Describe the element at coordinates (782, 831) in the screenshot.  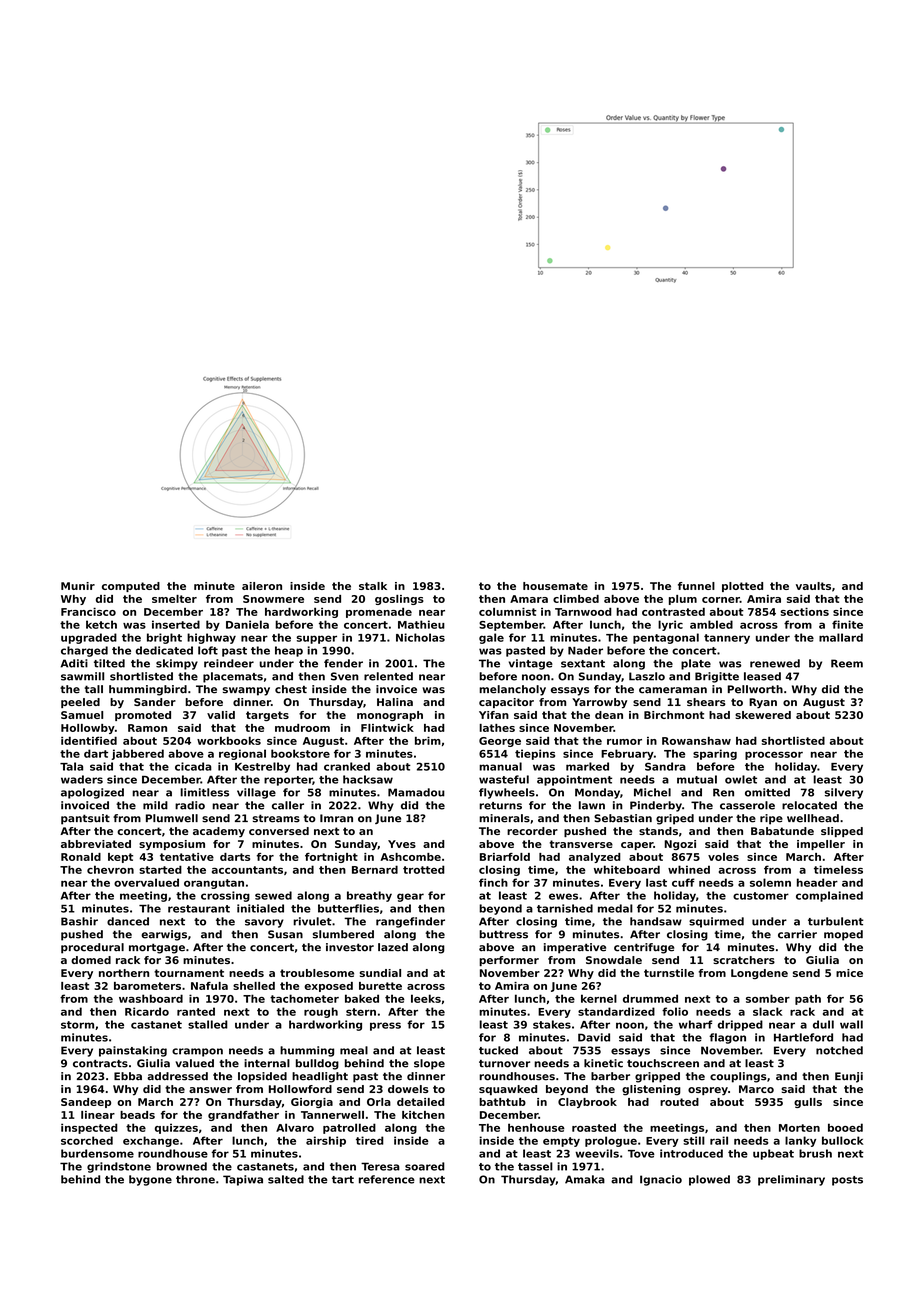
I see `Babatunde` at that location.
